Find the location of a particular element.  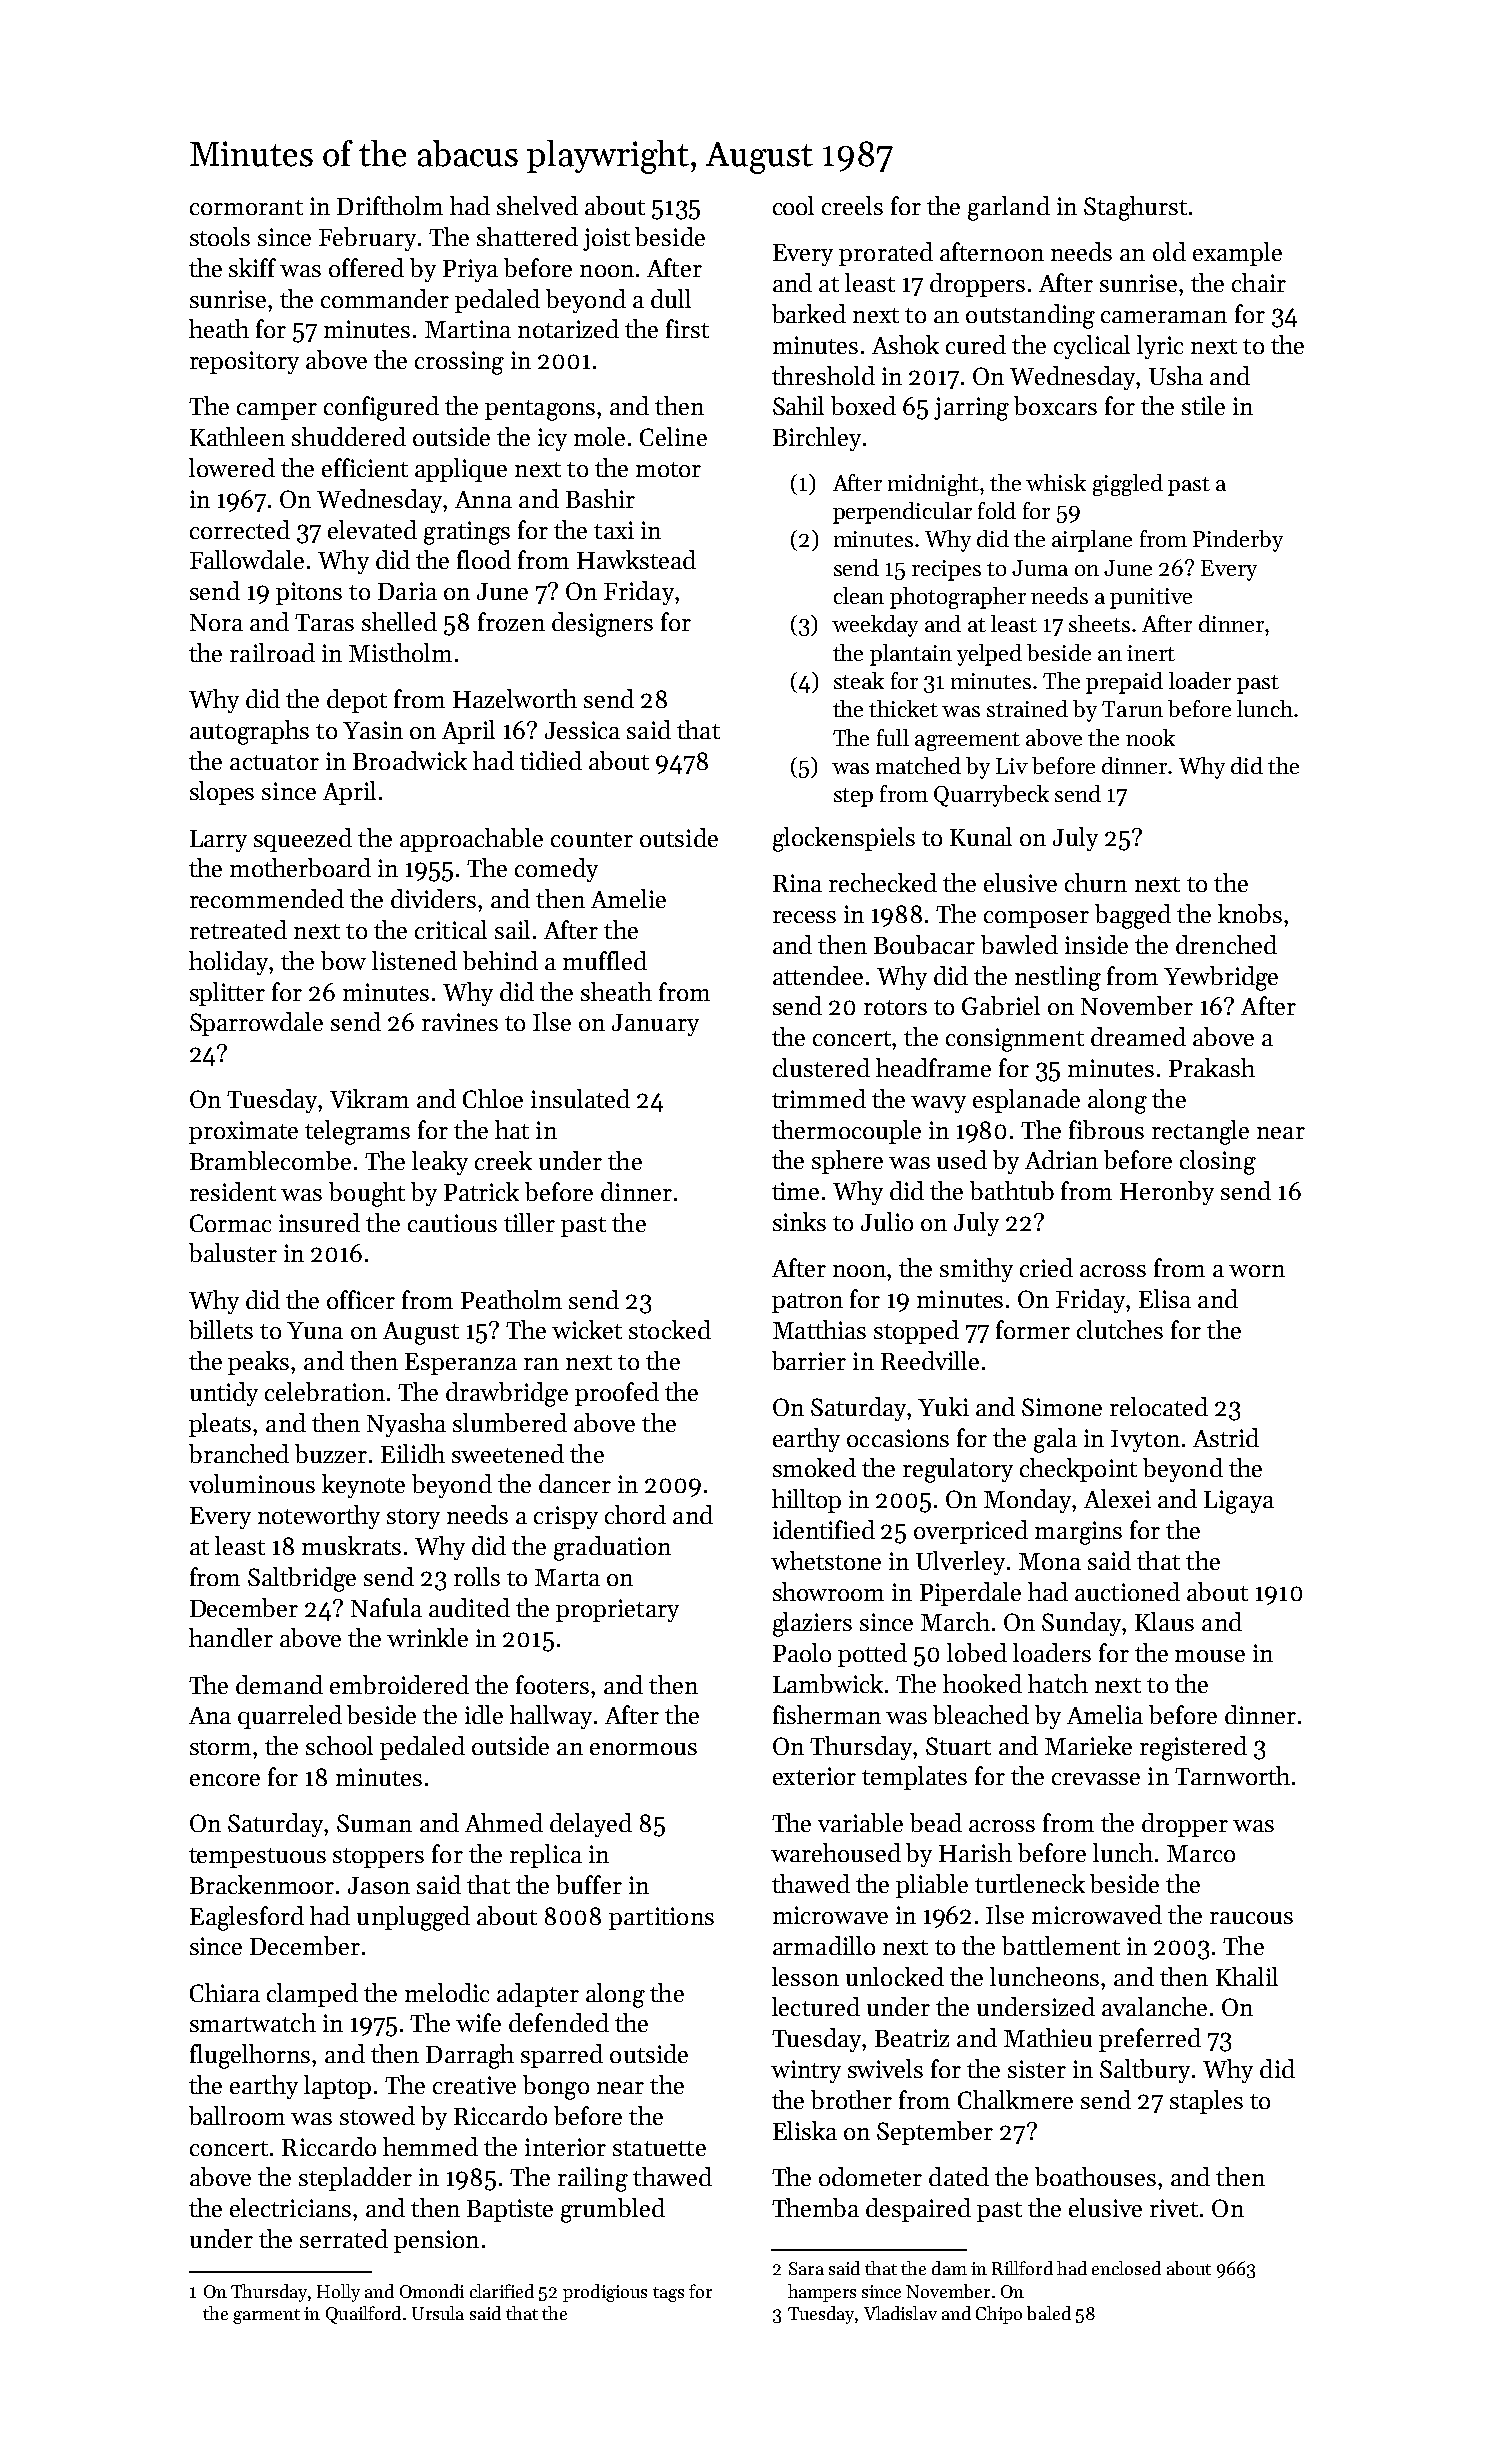

ballroom is located at coordinates (237, 2115).
